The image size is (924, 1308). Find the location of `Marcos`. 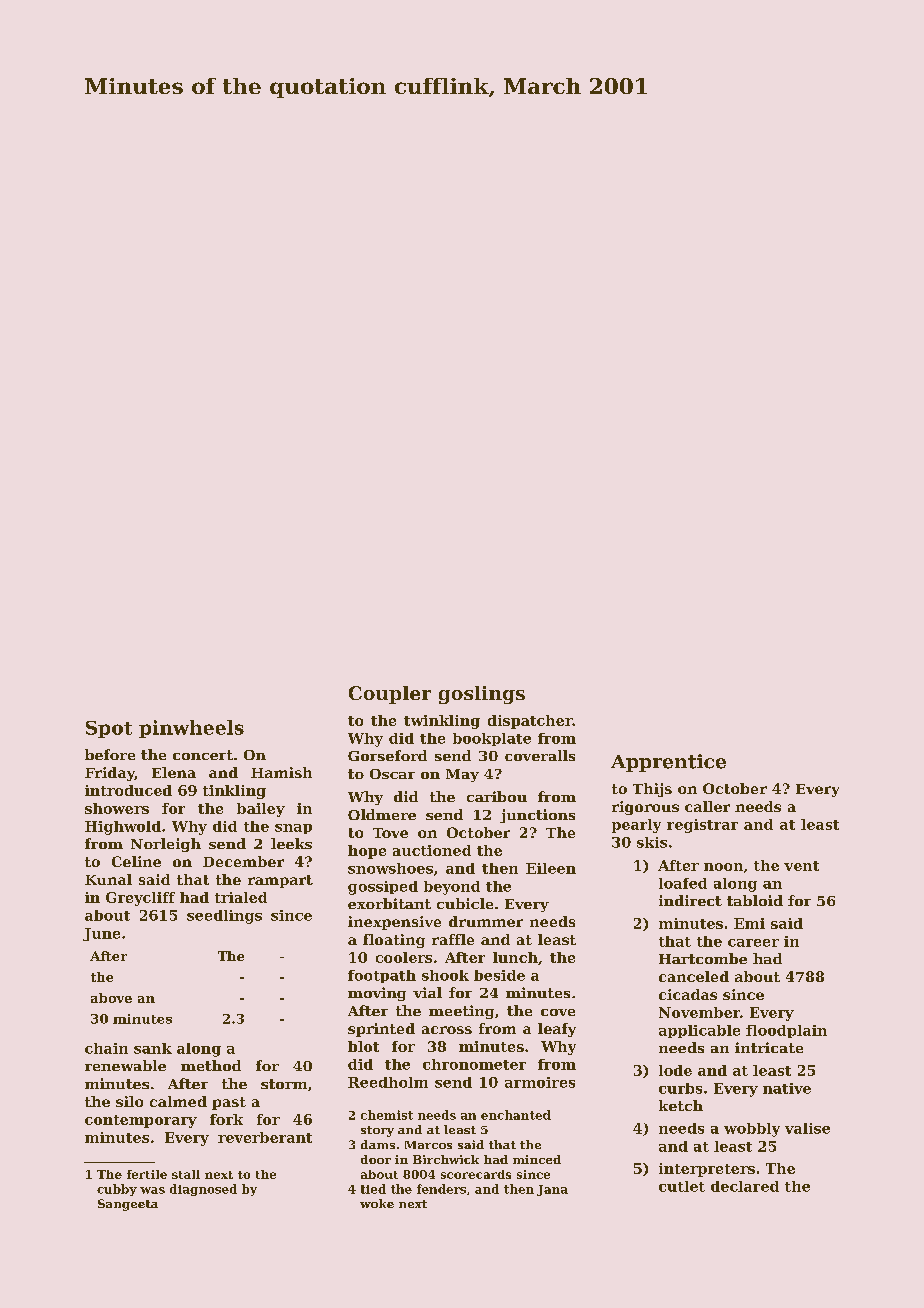

Marcos is located at coordinates (428, 1145).
